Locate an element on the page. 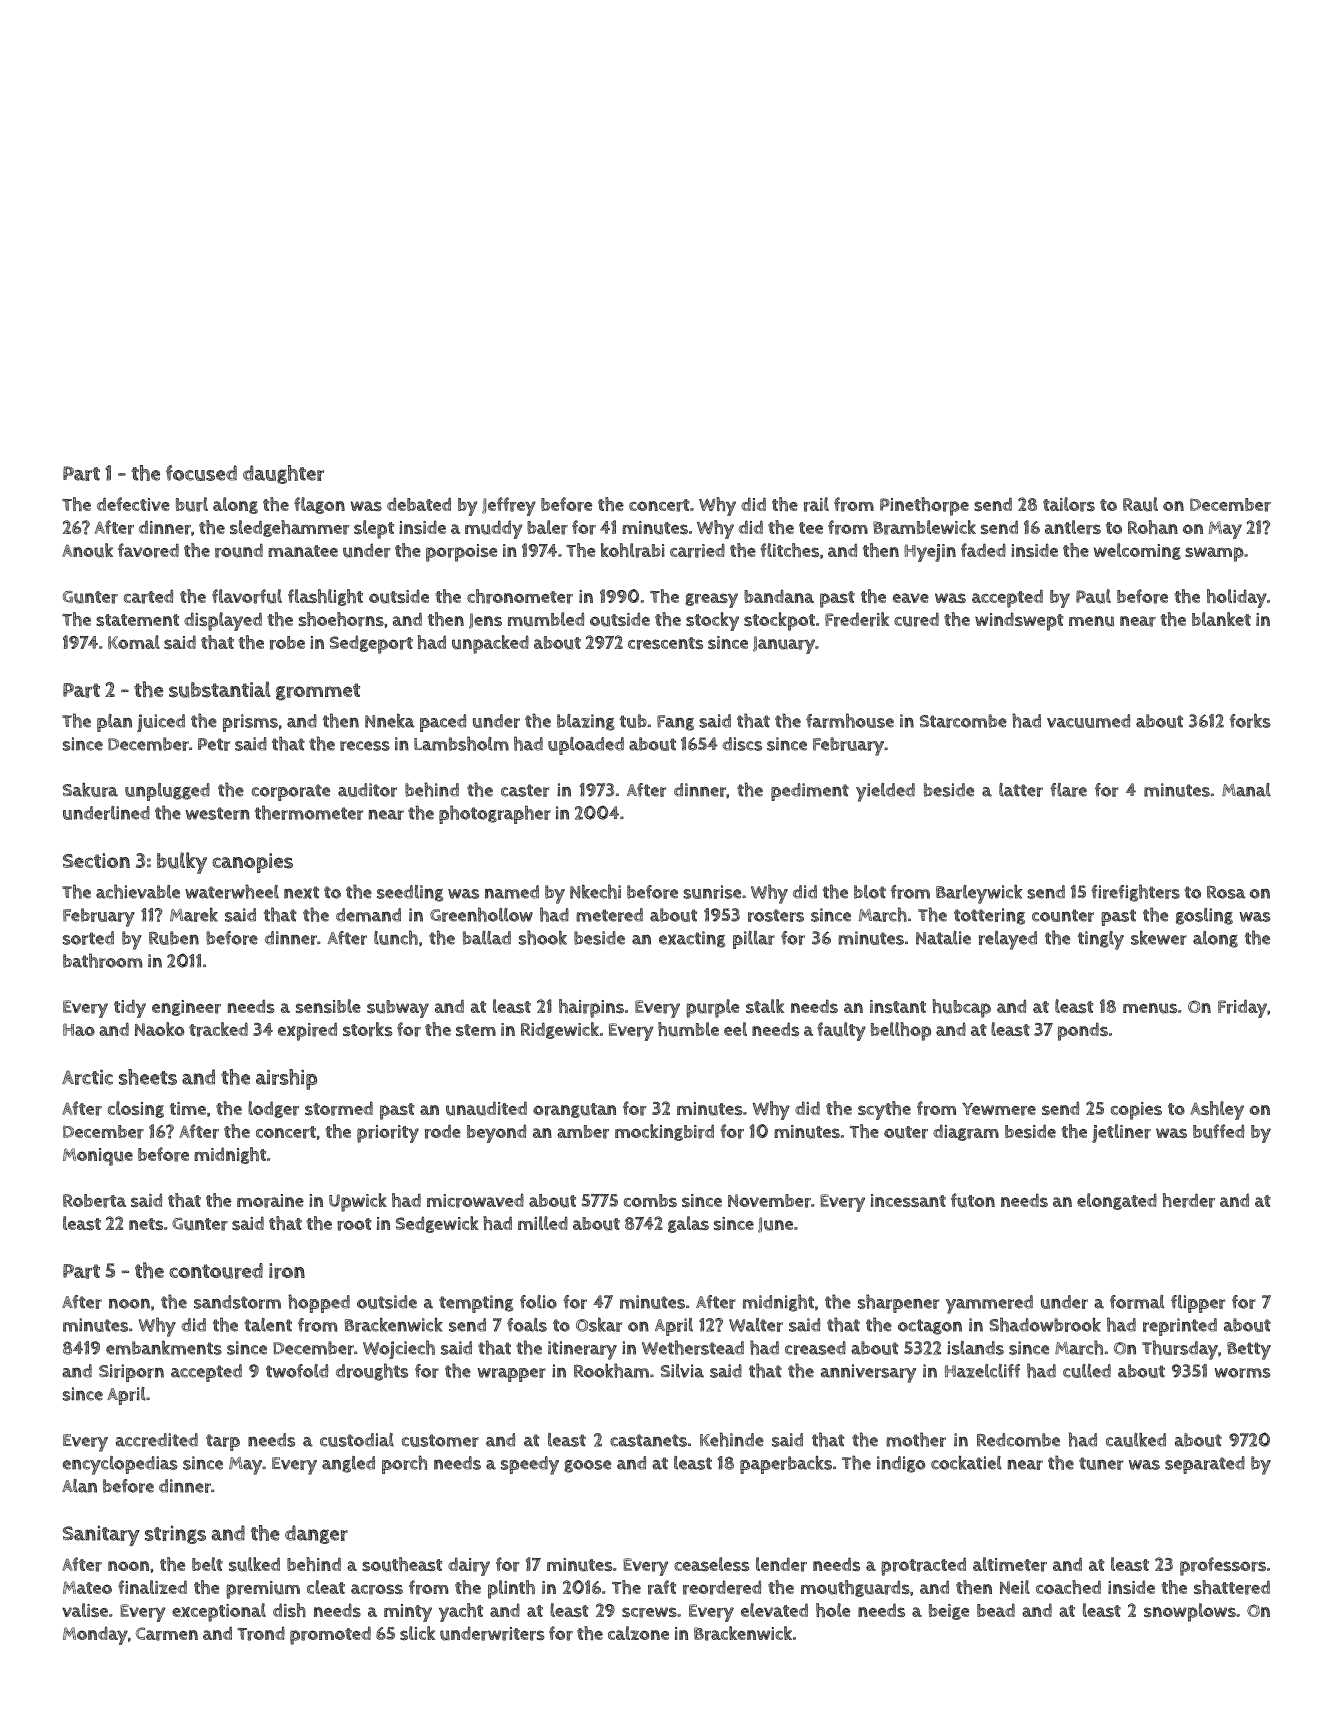 The image size is (1333, 1725). Monique is located at coordinates (98, 1157).
